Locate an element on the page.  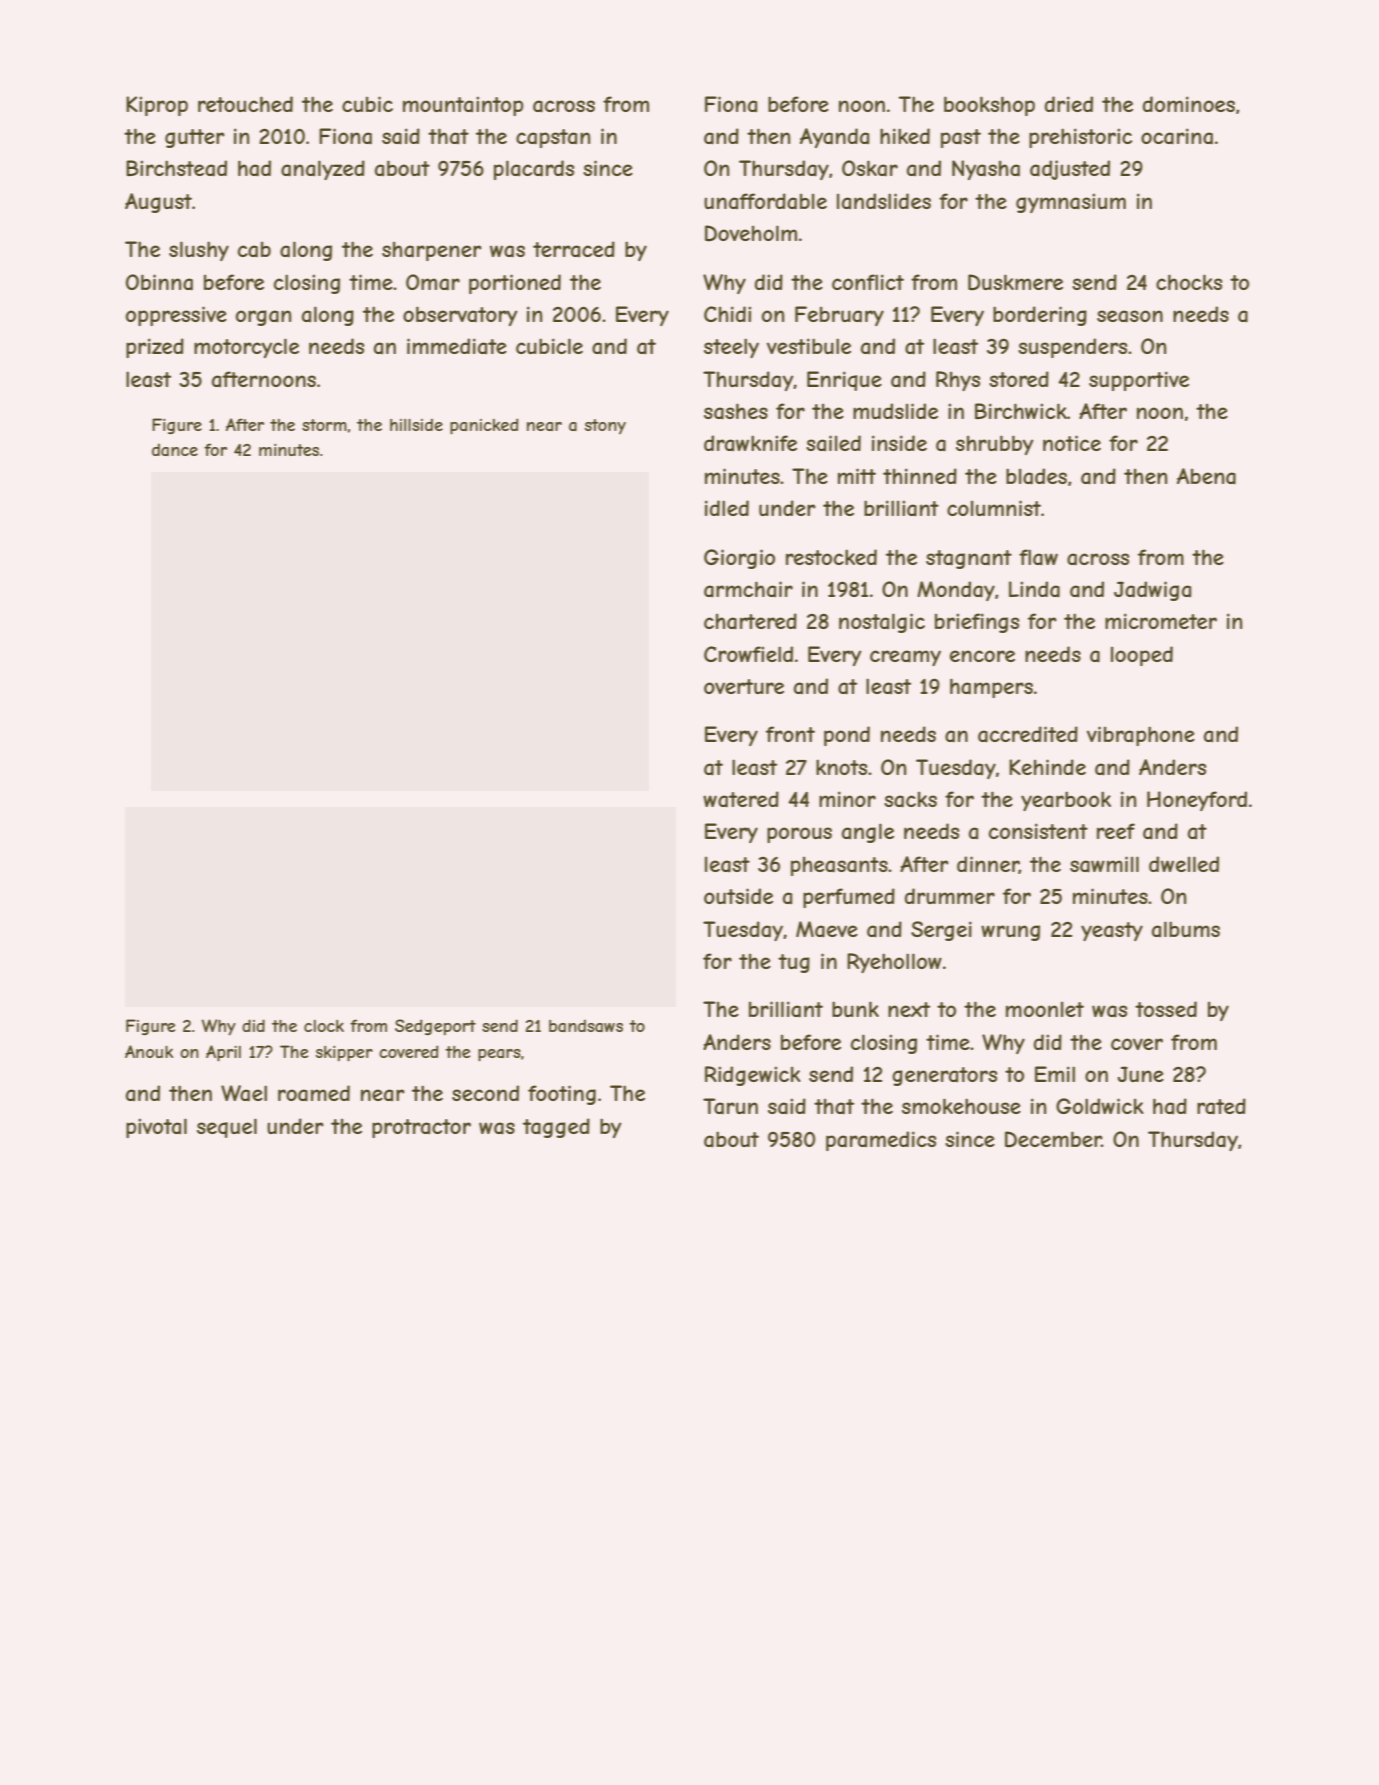
dominoes is located at coordinates (1189, 104).
